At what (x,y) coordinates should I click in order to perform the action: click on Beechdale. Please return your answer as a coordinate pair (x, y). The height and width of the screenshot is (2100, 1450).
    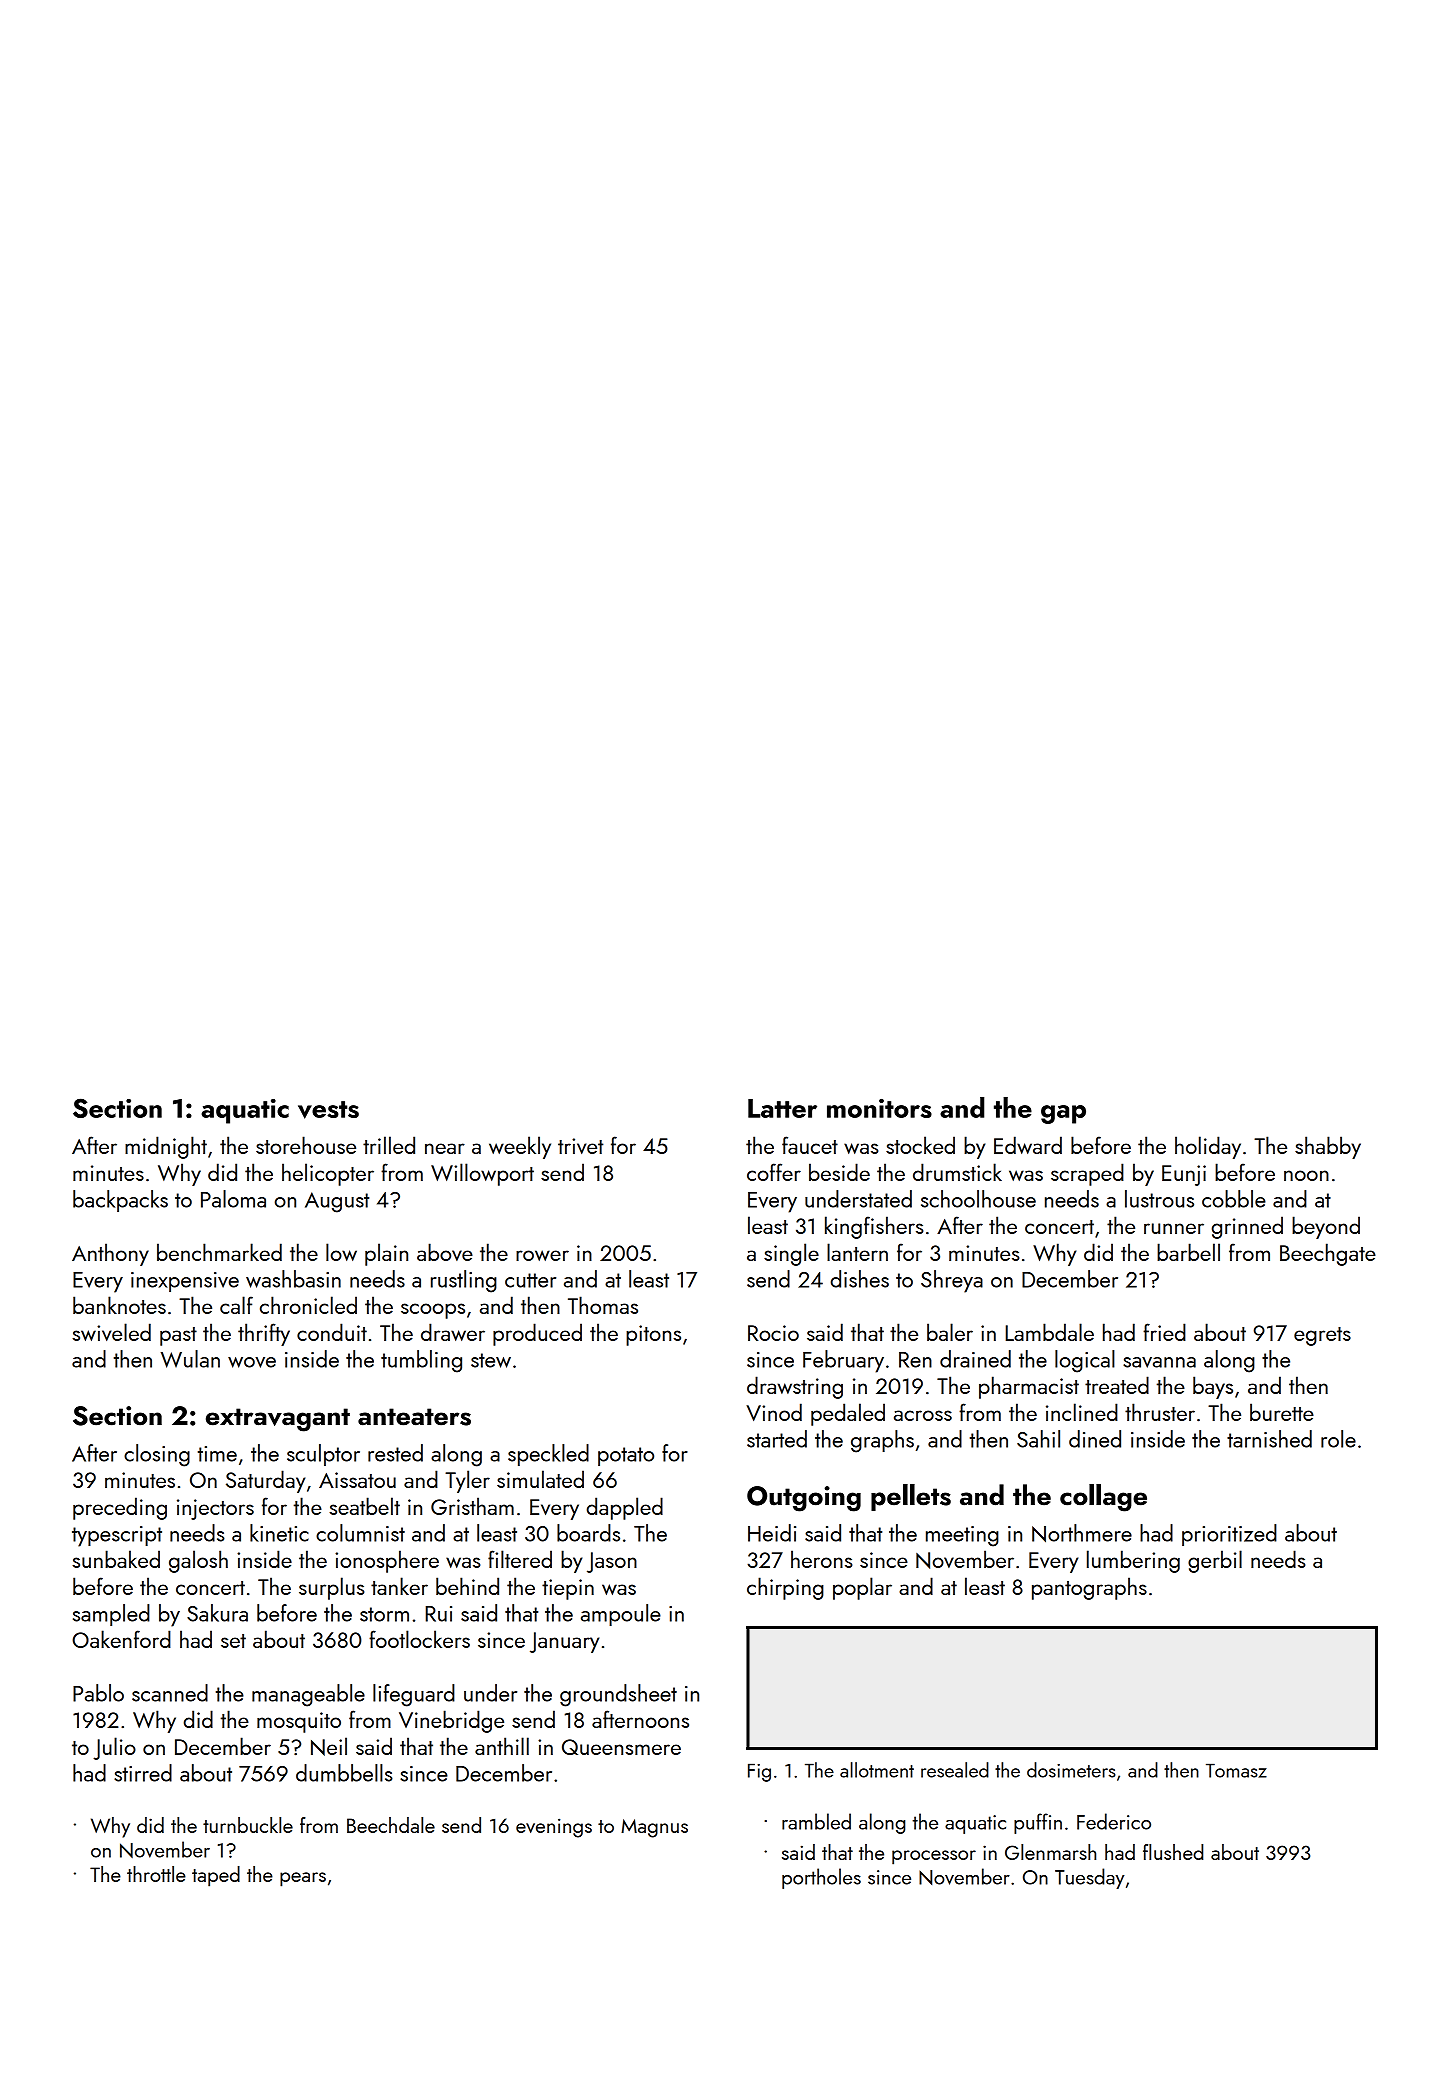
    Looking at the image, I should click on (391, 1825).
